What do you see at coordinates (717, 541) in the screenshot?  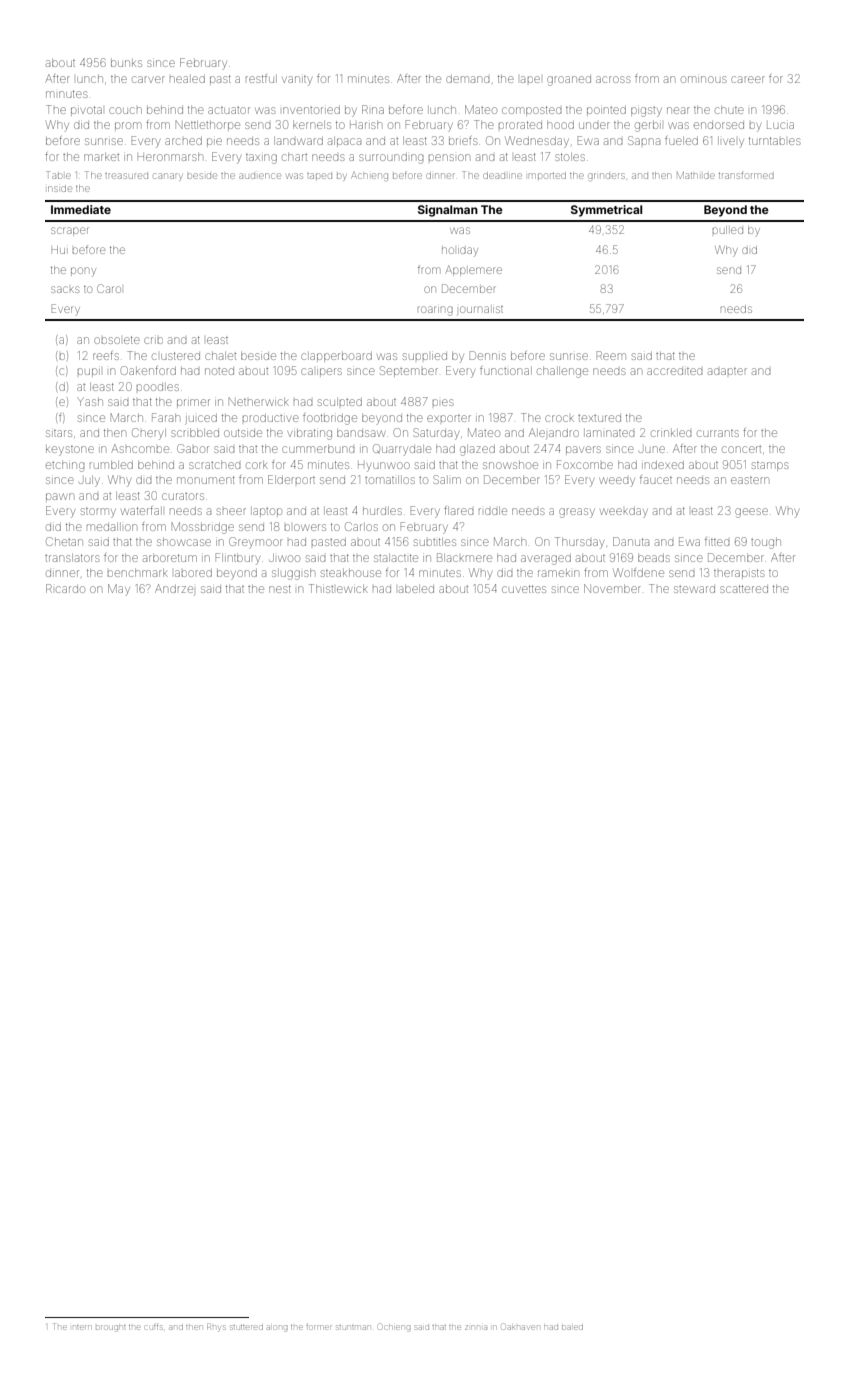 I see `fitted` at bounding box center [717, 541].
